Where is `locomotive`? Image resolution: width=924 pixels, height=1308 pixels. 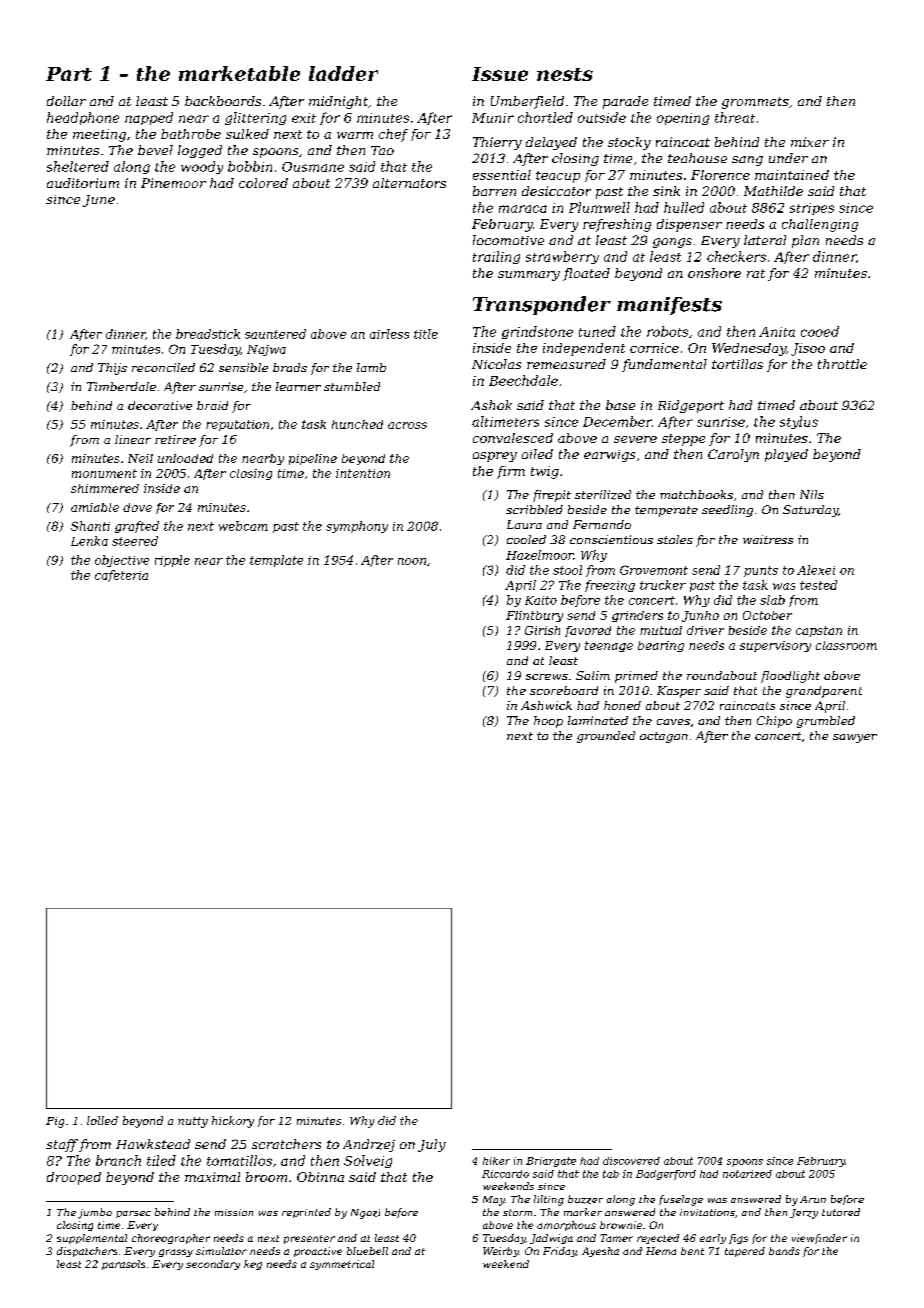 locomotive is located at coordinates (508, 240).
